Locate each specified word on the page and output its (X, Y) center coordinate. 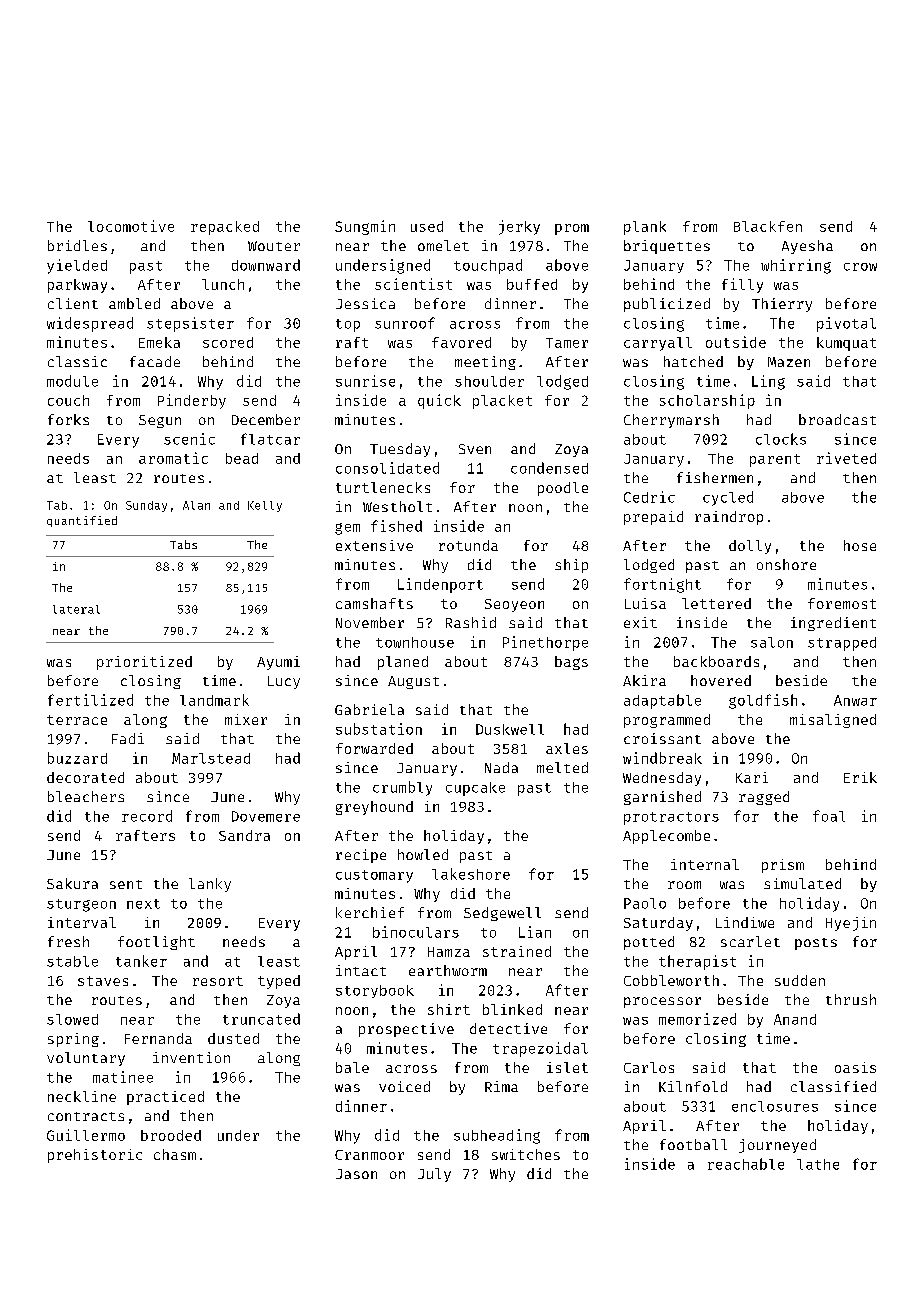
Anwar (855, 700)
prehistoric (95, 1156)
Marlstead (211, 758)
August (413, 682)
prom (572, 229)
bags (571, 663)
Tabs (183, 544)
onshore (786, 564)
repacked (225, 228)
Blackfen (768, 226)
